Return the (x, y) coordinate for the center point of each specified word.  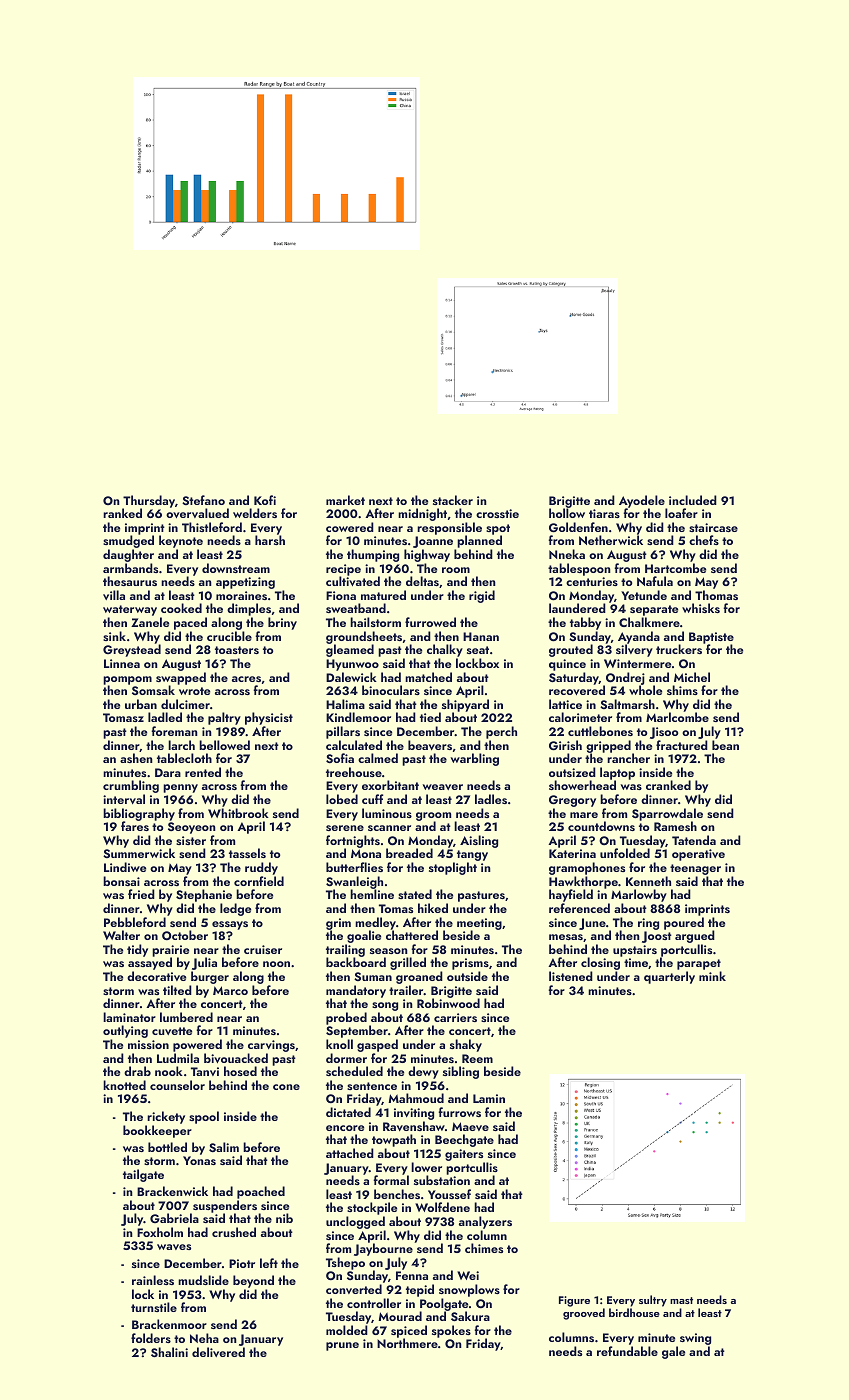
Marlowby (639, 896)
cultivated (353, 581)
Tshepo (345, 1263)
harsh (270, 540)
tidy (137, 950)
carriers (455, 1017)
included (693, 500)
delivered (218, 1352)
